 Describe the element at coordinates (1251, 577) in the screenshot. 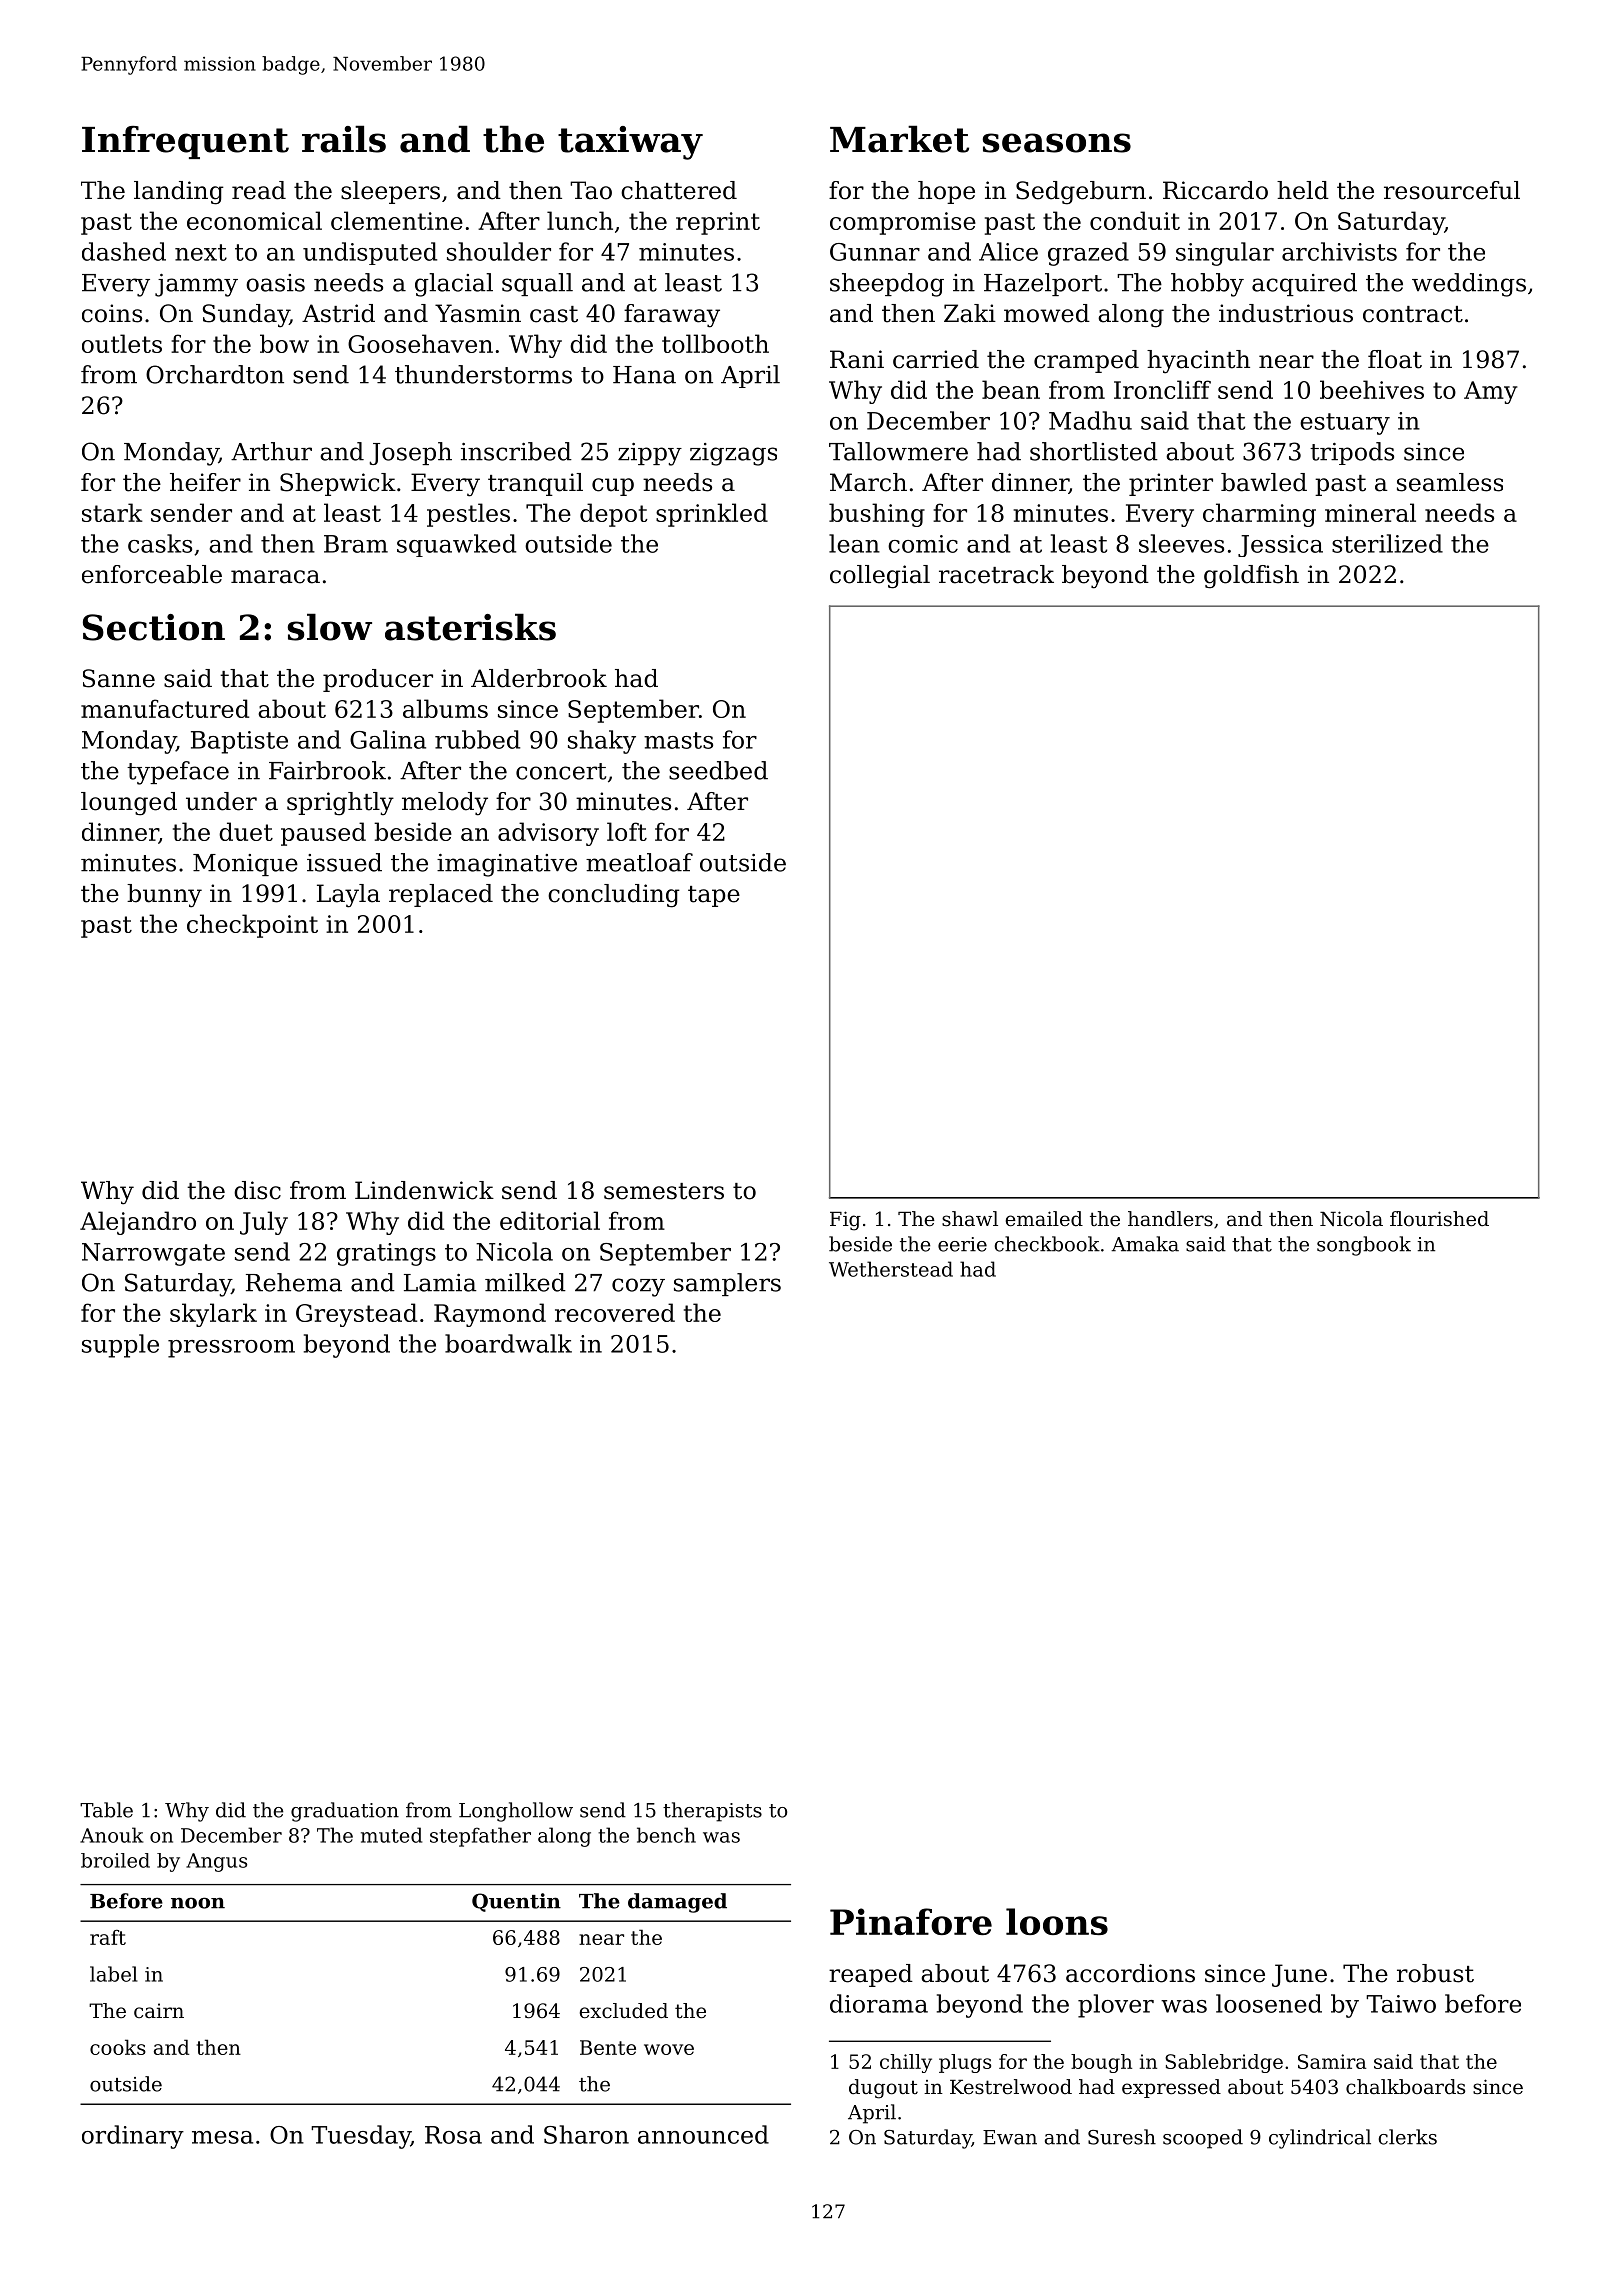

I see `goldfish` at that location.
